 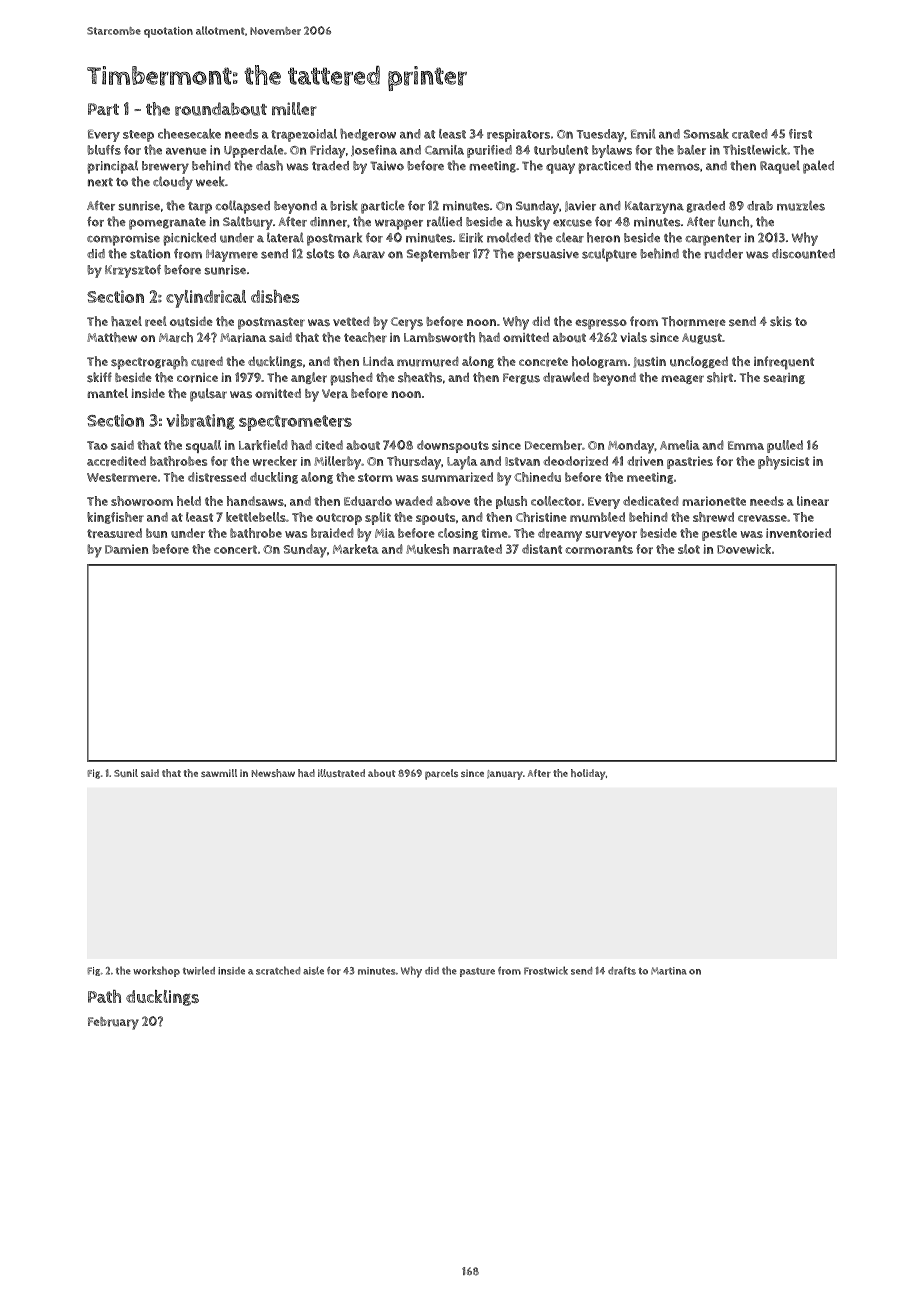 What do you see at coordinates (142, 501) in the image?
I see `showroom` at bounding box center [142, 501].
